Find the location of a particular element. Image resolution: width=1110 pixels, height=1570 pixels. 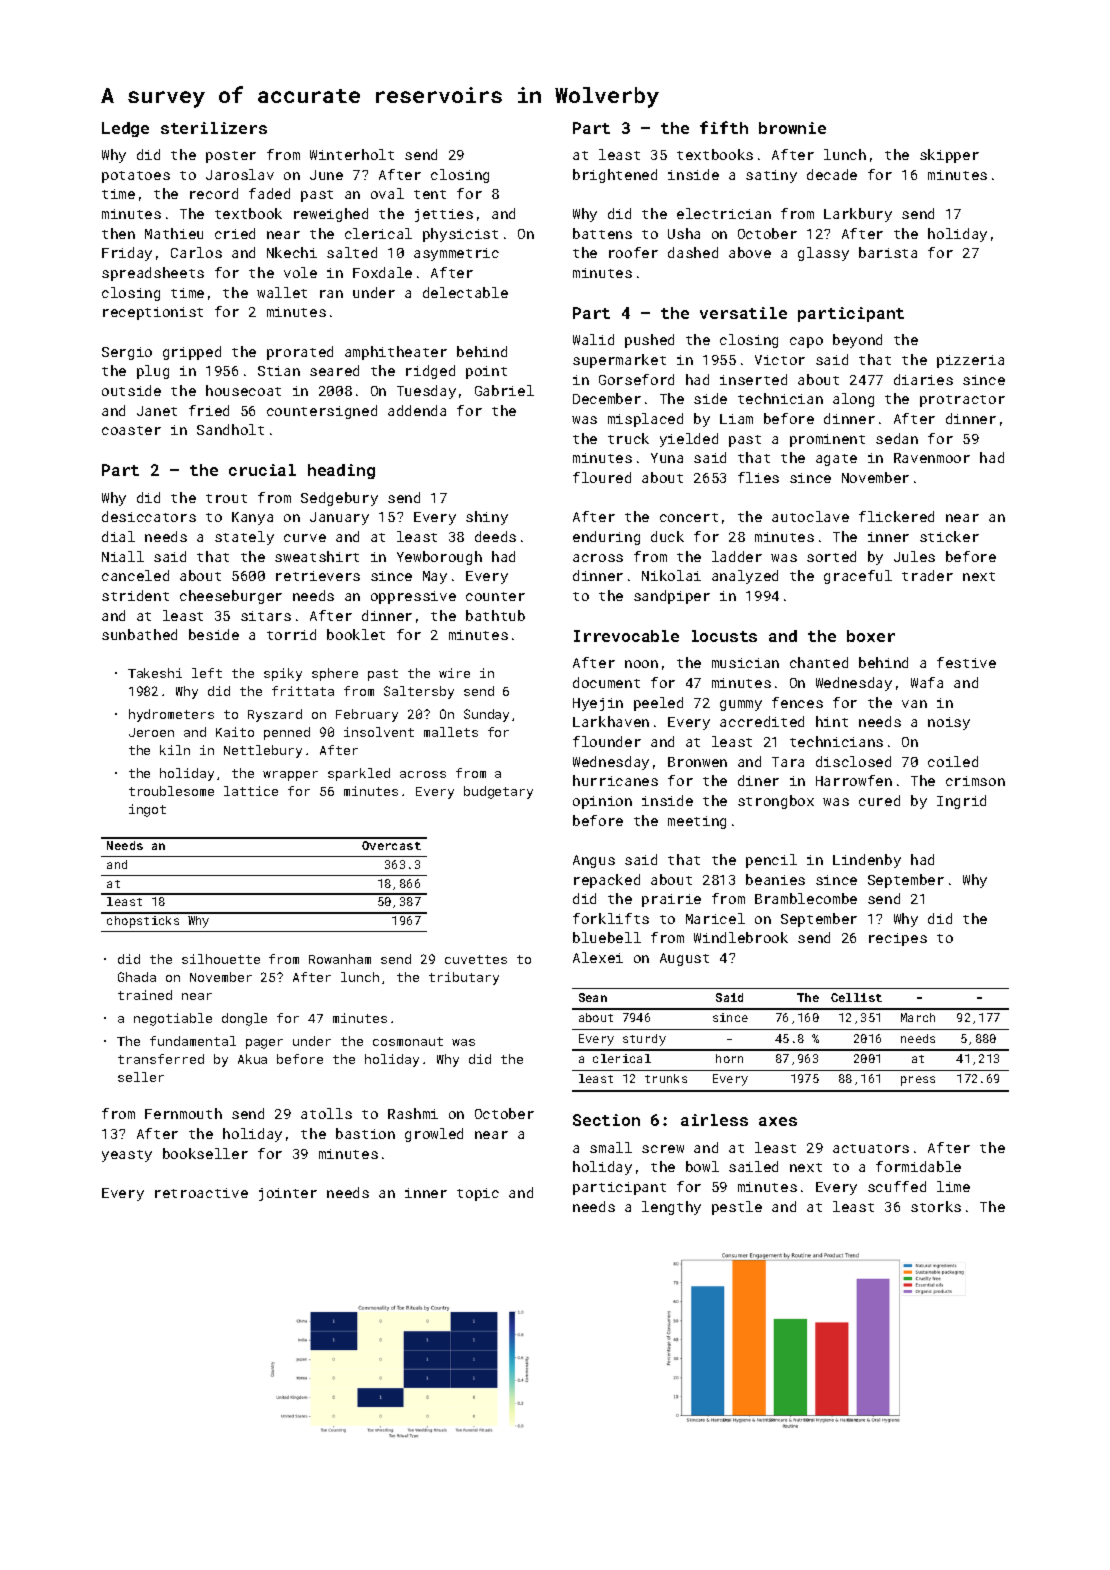

brownie is located at coordinates (792, 128).
